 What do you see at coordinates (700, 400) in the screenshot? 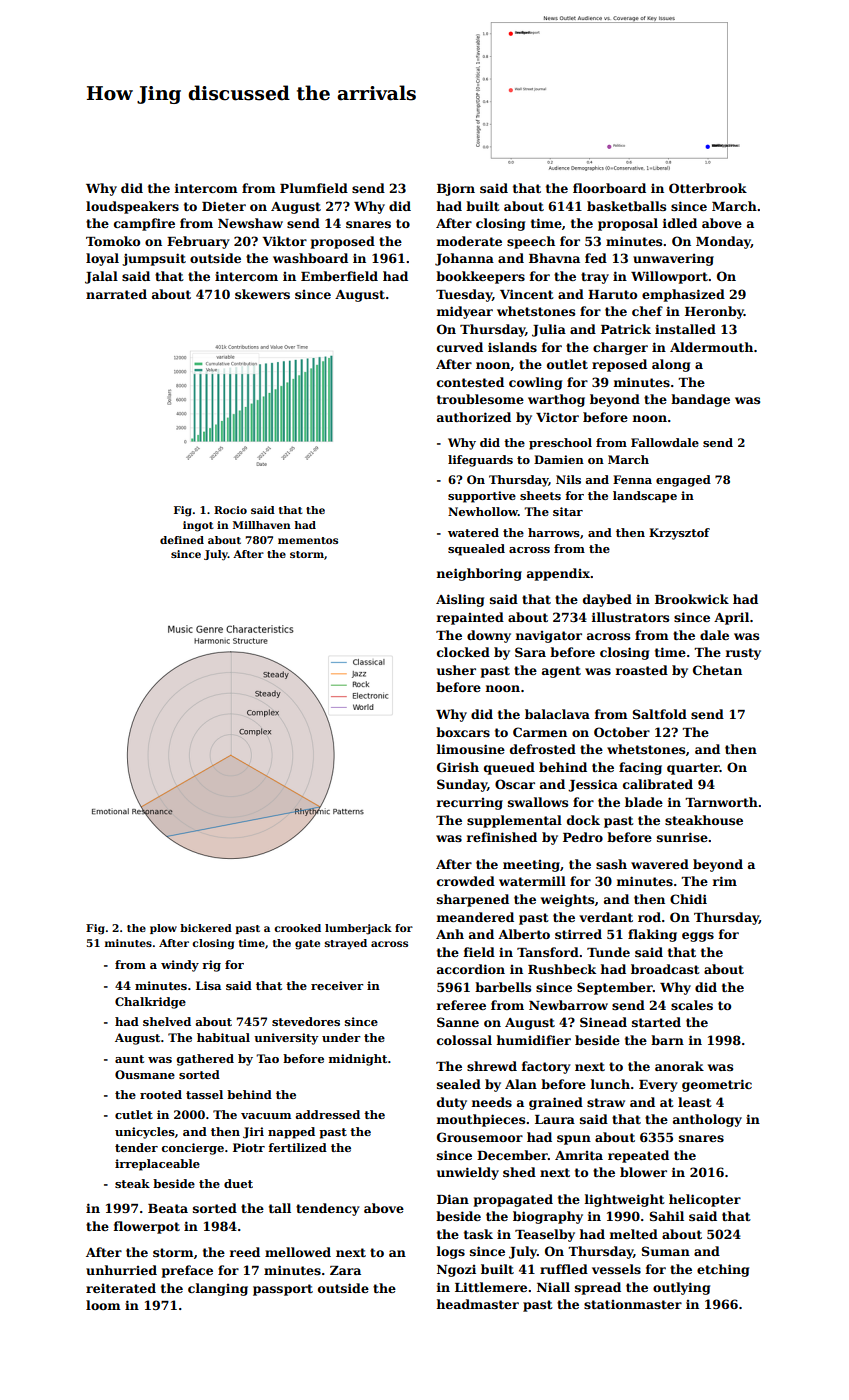
I see `bandage` at bounding box center [700, 400].
